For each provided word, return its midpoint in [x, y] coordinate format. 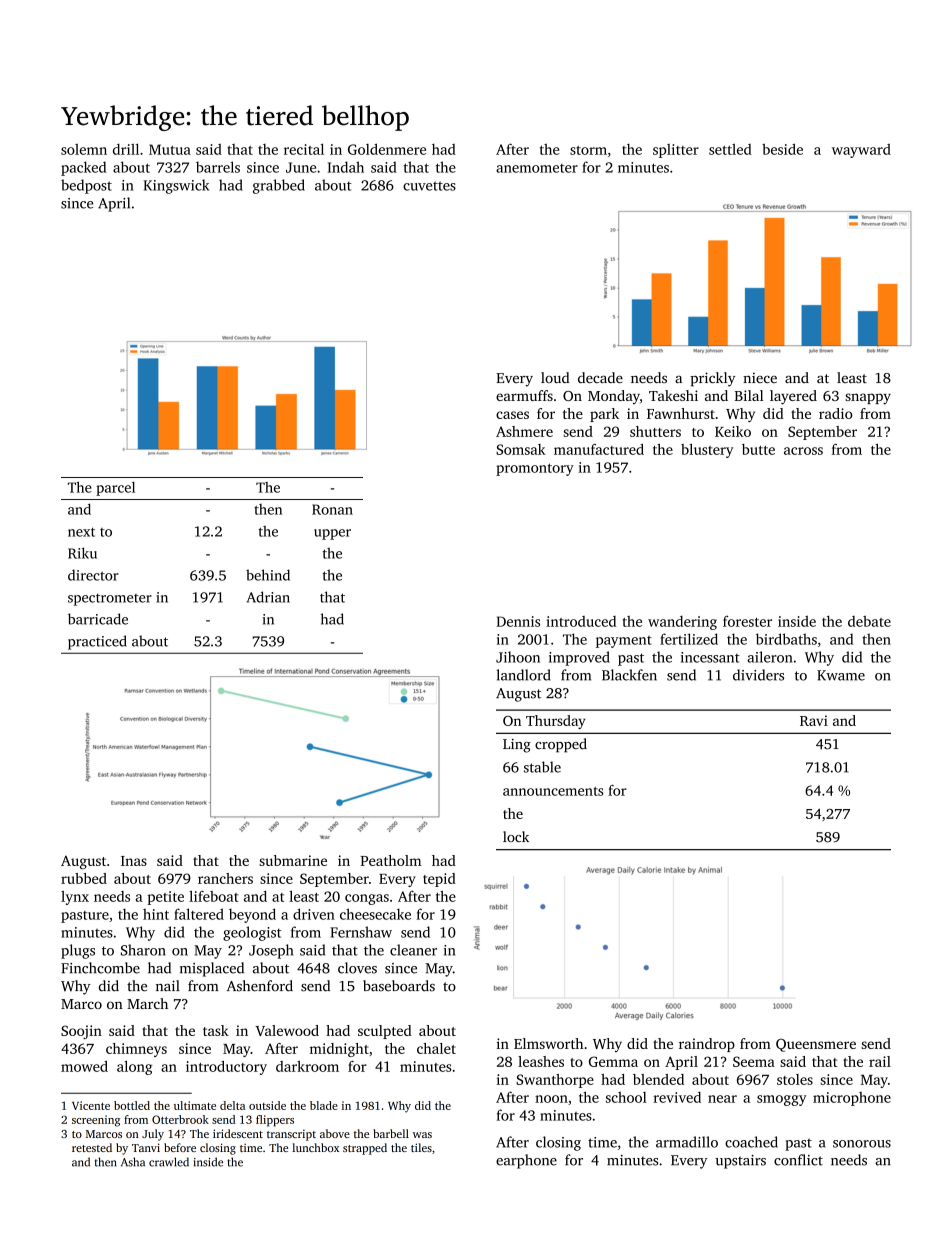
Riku [82, 553]
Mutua [170, 149]
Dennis [518, 621]
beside [782, 149]
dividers [758, 675]
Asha [133, 1162]
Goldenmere [387, 149]
